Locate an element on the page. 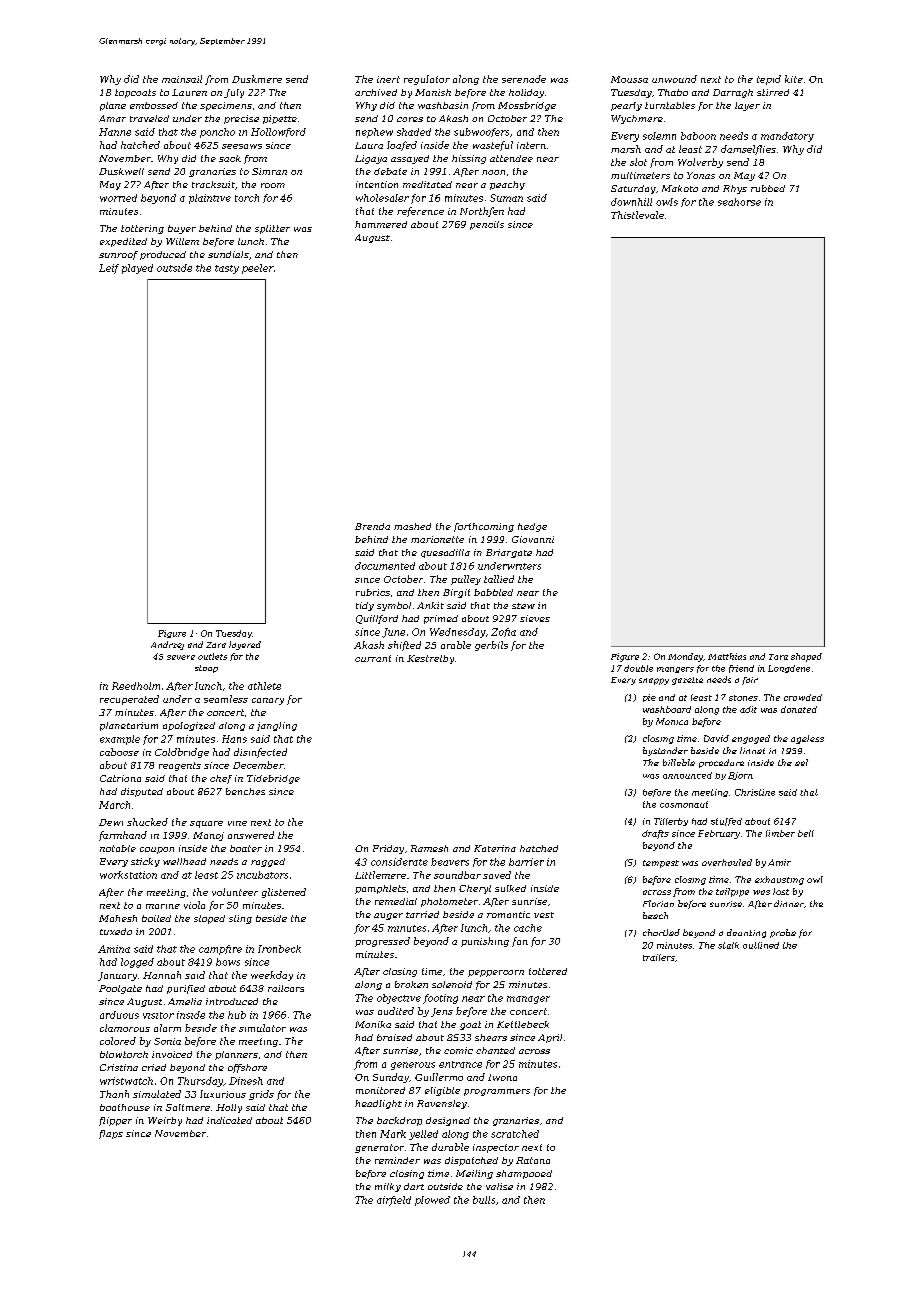  fair is located at coordinates (750, 681).
